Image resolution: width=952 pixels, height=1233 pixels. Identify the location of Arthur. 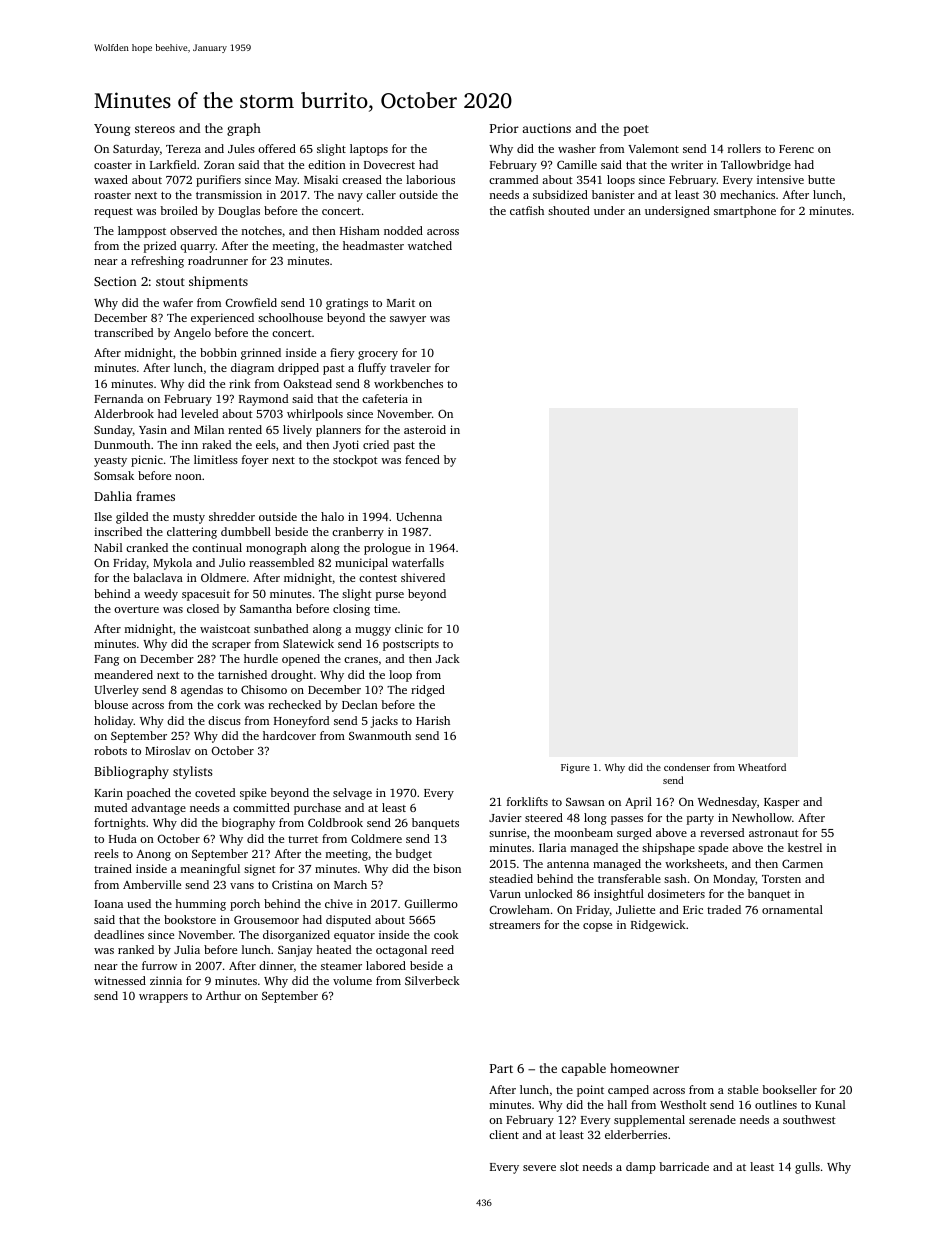
(223, 995).
